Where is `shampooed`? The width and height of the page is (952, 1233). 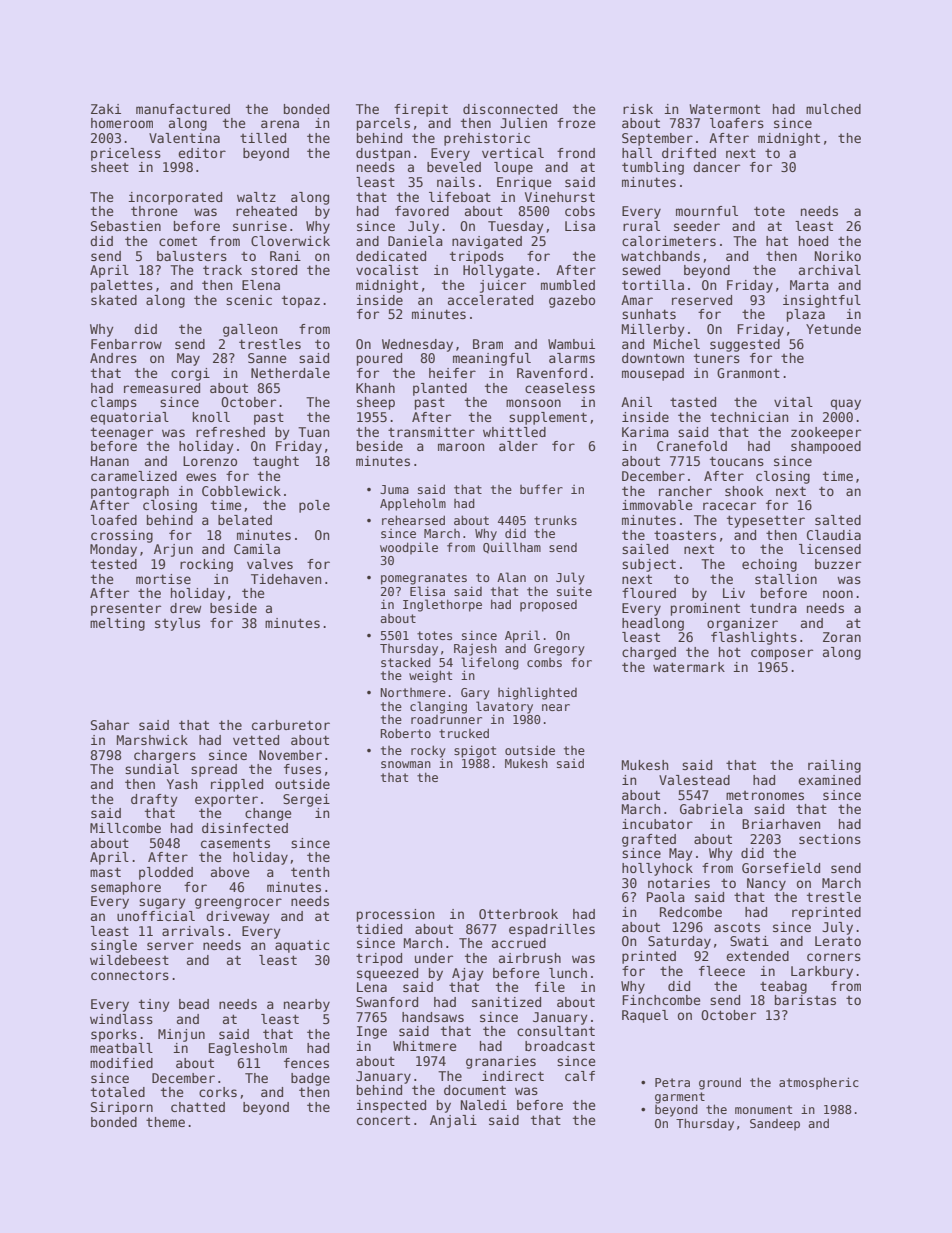 shampooed is located at coordinates (826, 447).
